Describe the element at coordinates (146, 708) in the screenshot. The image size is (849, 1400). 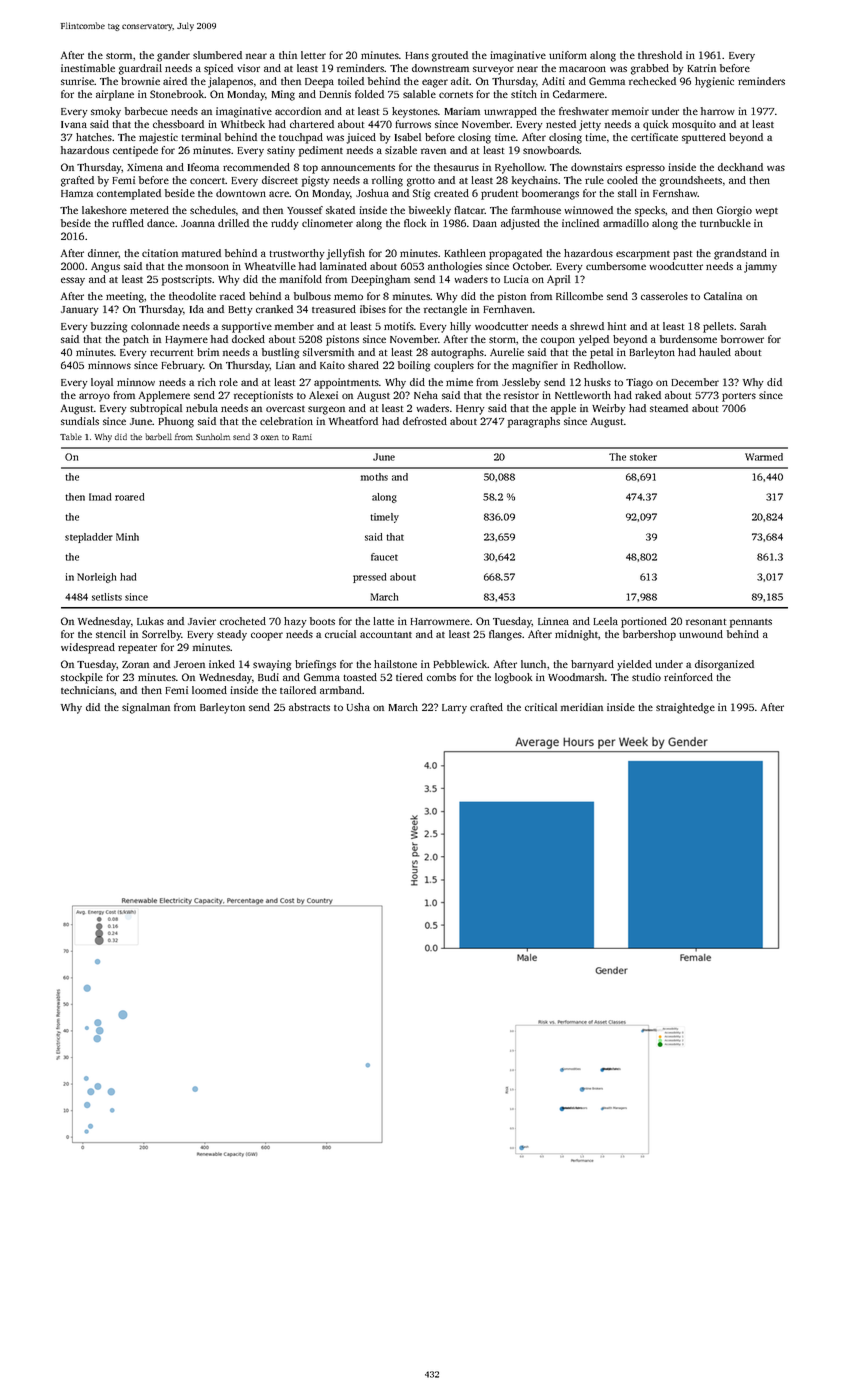
I see `signalman` at that location.
